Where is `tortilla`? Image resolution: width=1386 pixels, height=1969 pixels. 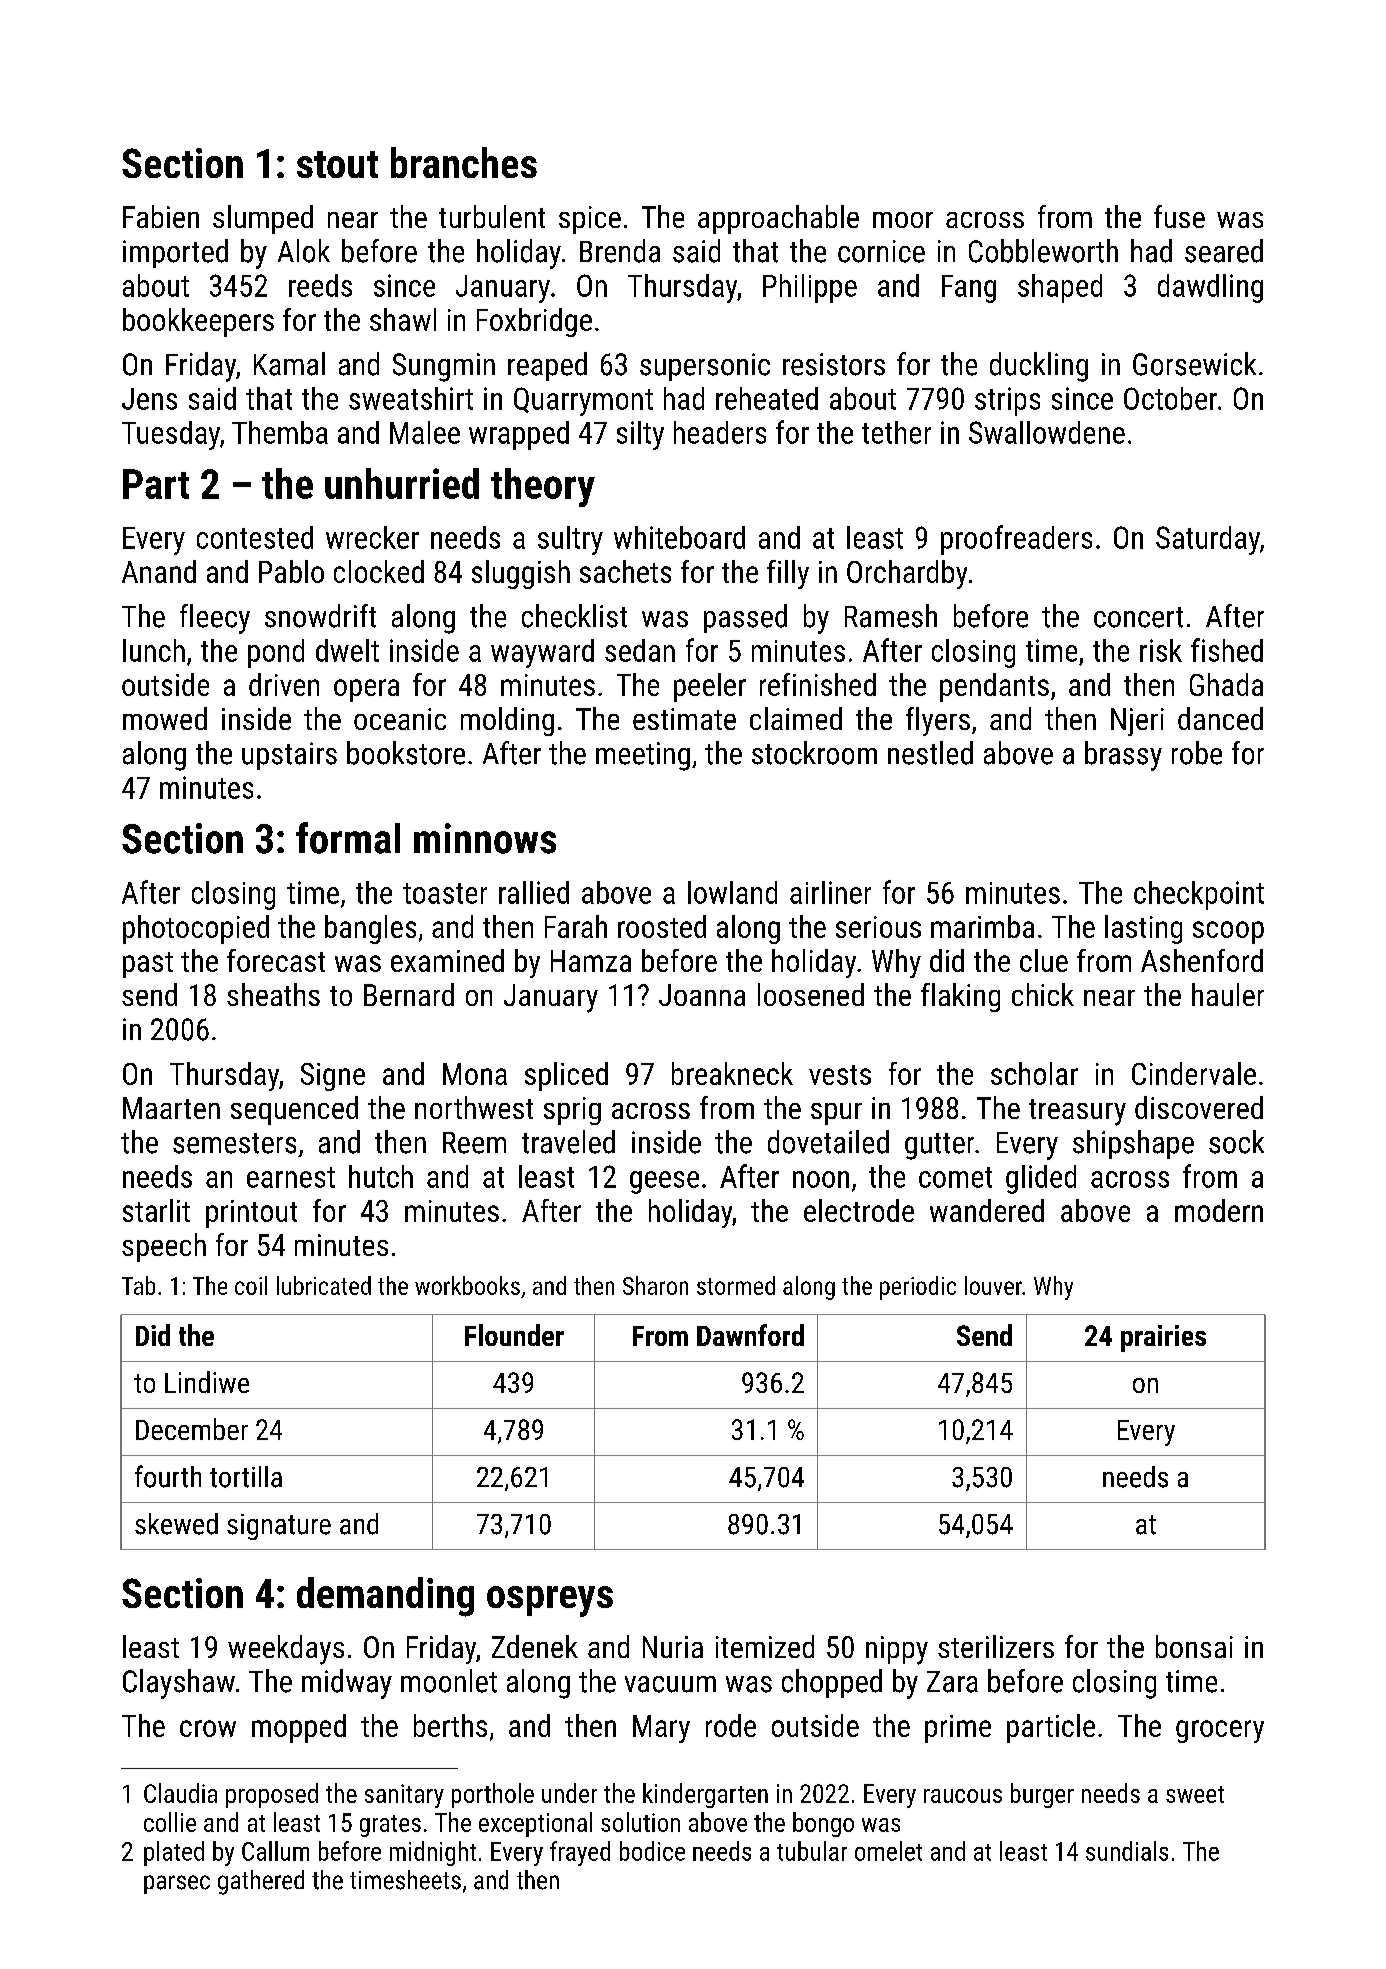 tortilla is located at coordinates (246, 1477).
